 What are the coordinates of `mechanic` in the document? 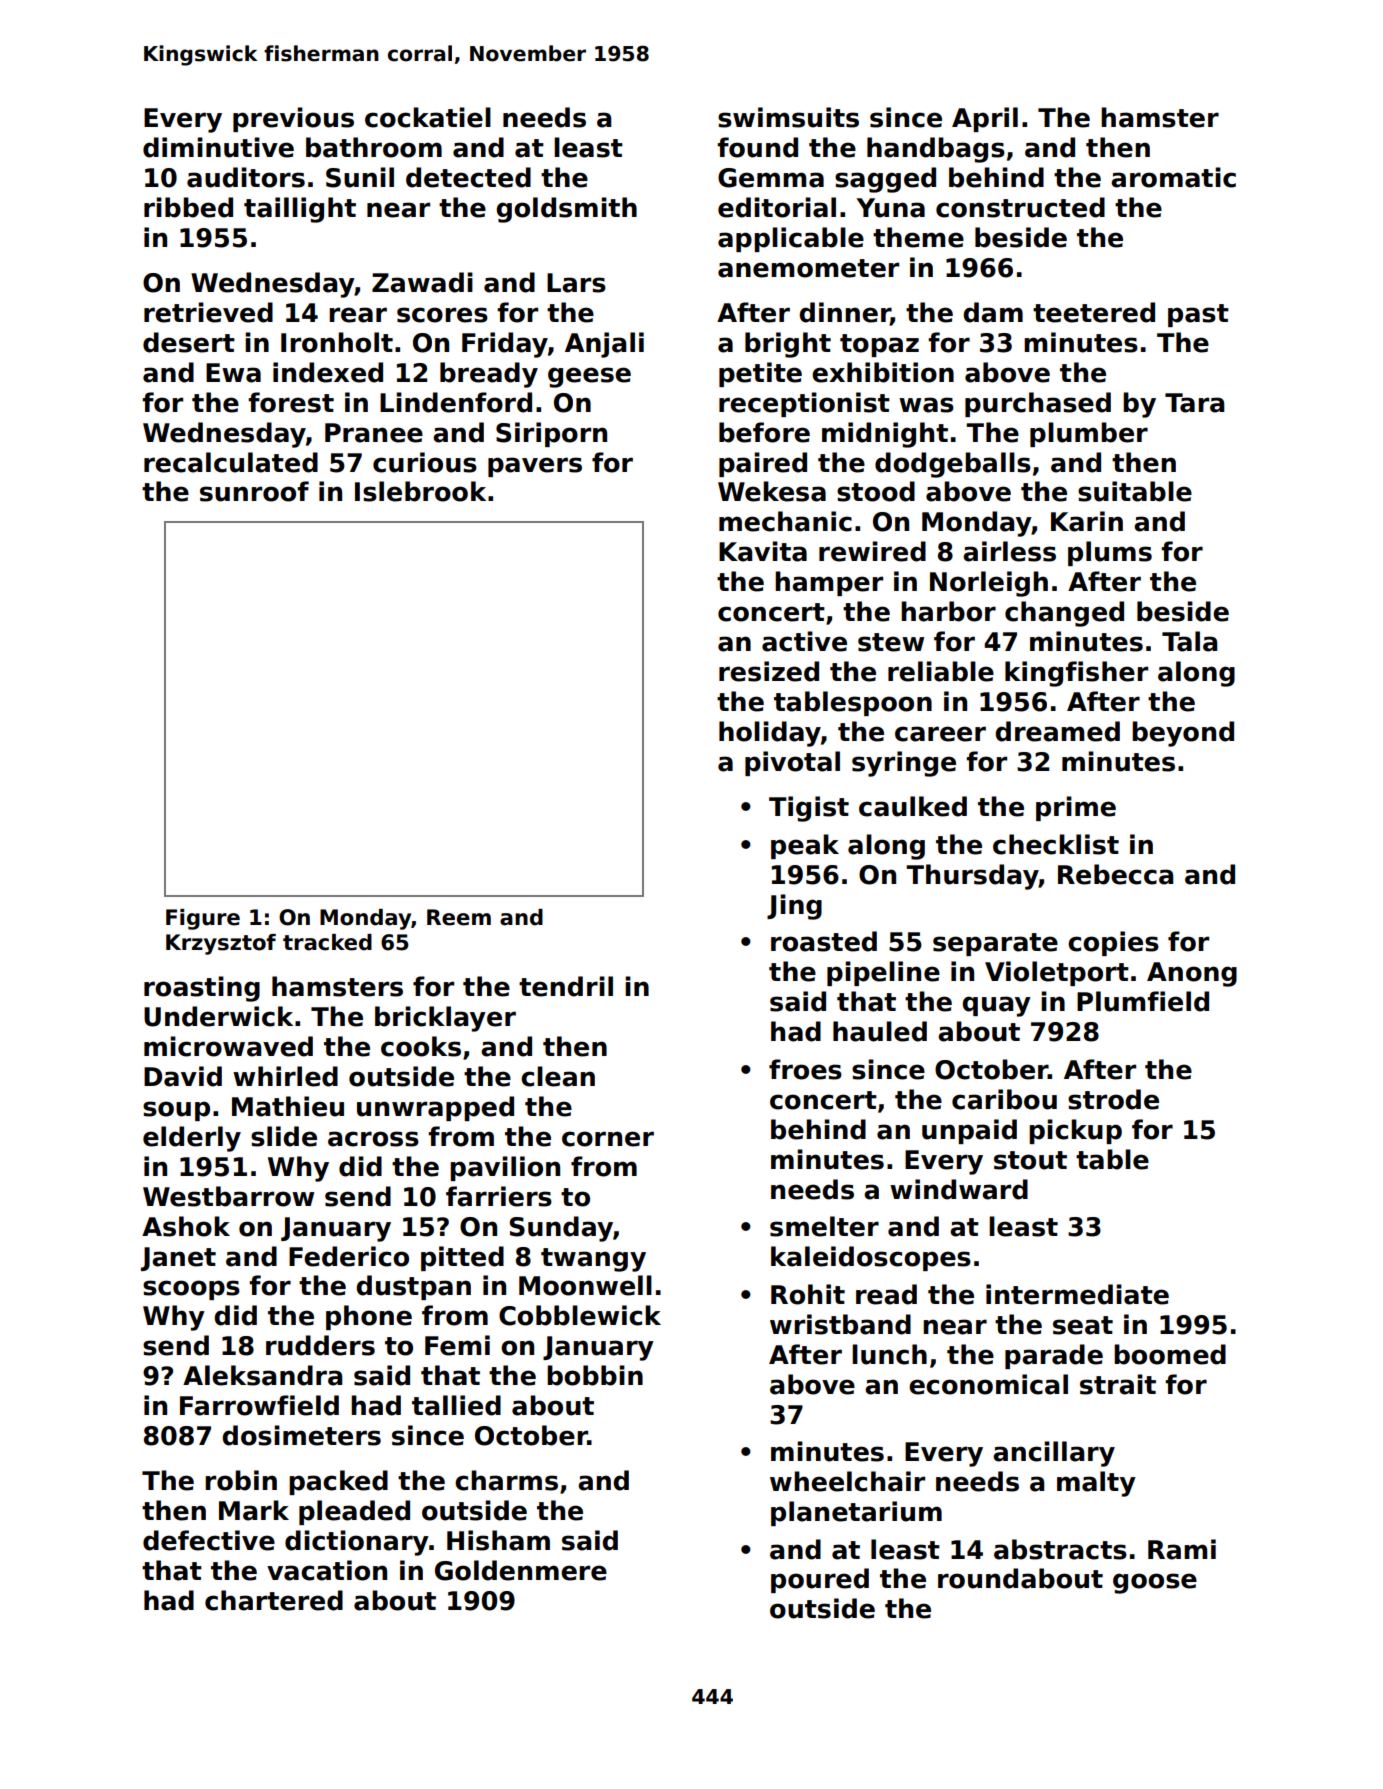 It's located at (785, 521).
